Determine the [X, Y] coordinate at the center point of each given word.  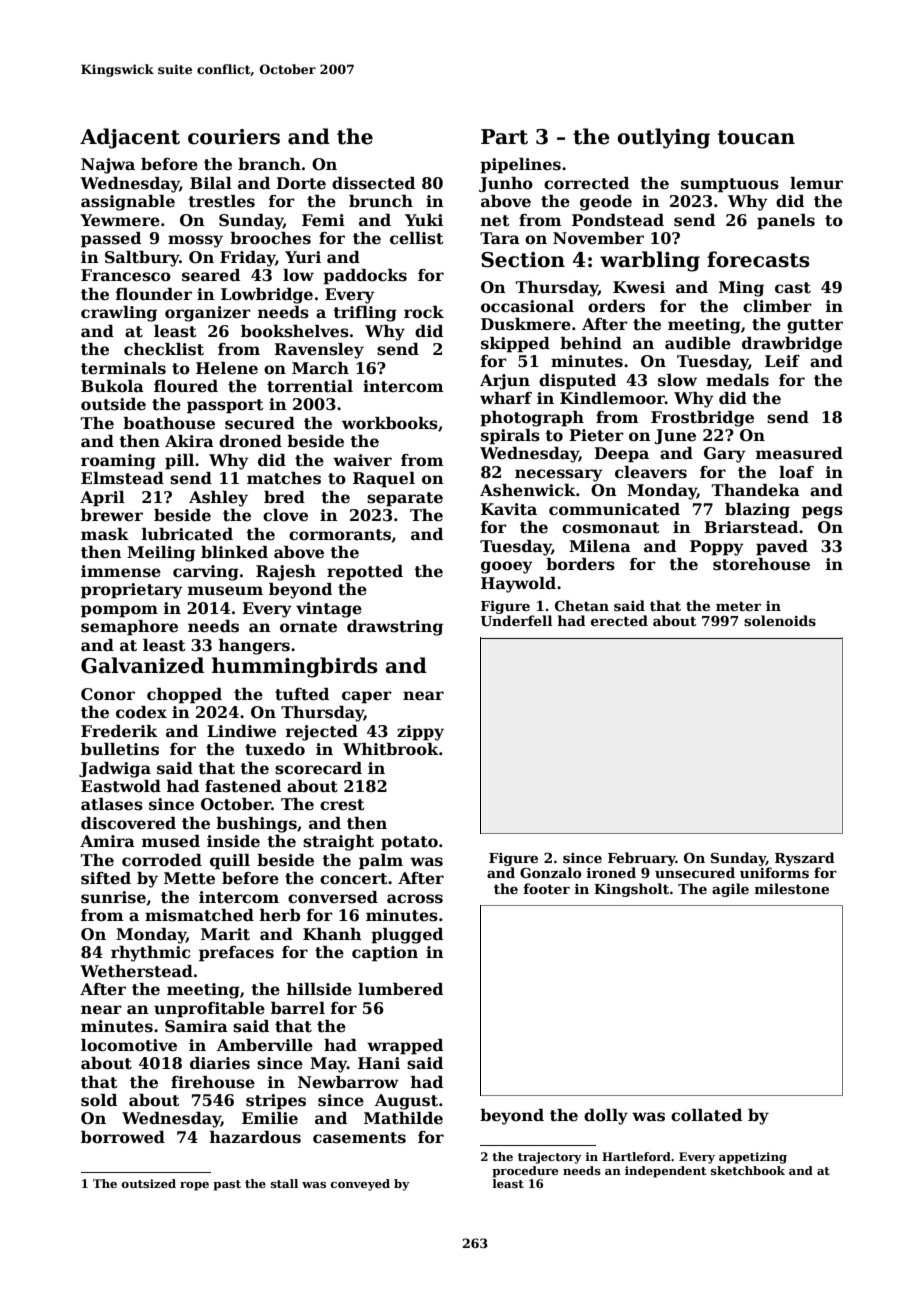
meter [738, 606]
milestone [792, 888]
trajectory [550, 1158]
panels [786, 222]
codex [141, 712]
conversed [333, 897]
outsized [148, 1183]
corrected [586, 183]
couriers [234, 137]
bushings [256, 825]
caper [367, 697]
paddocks [365, 277]
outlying [663, 138]
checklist [164, 349]
